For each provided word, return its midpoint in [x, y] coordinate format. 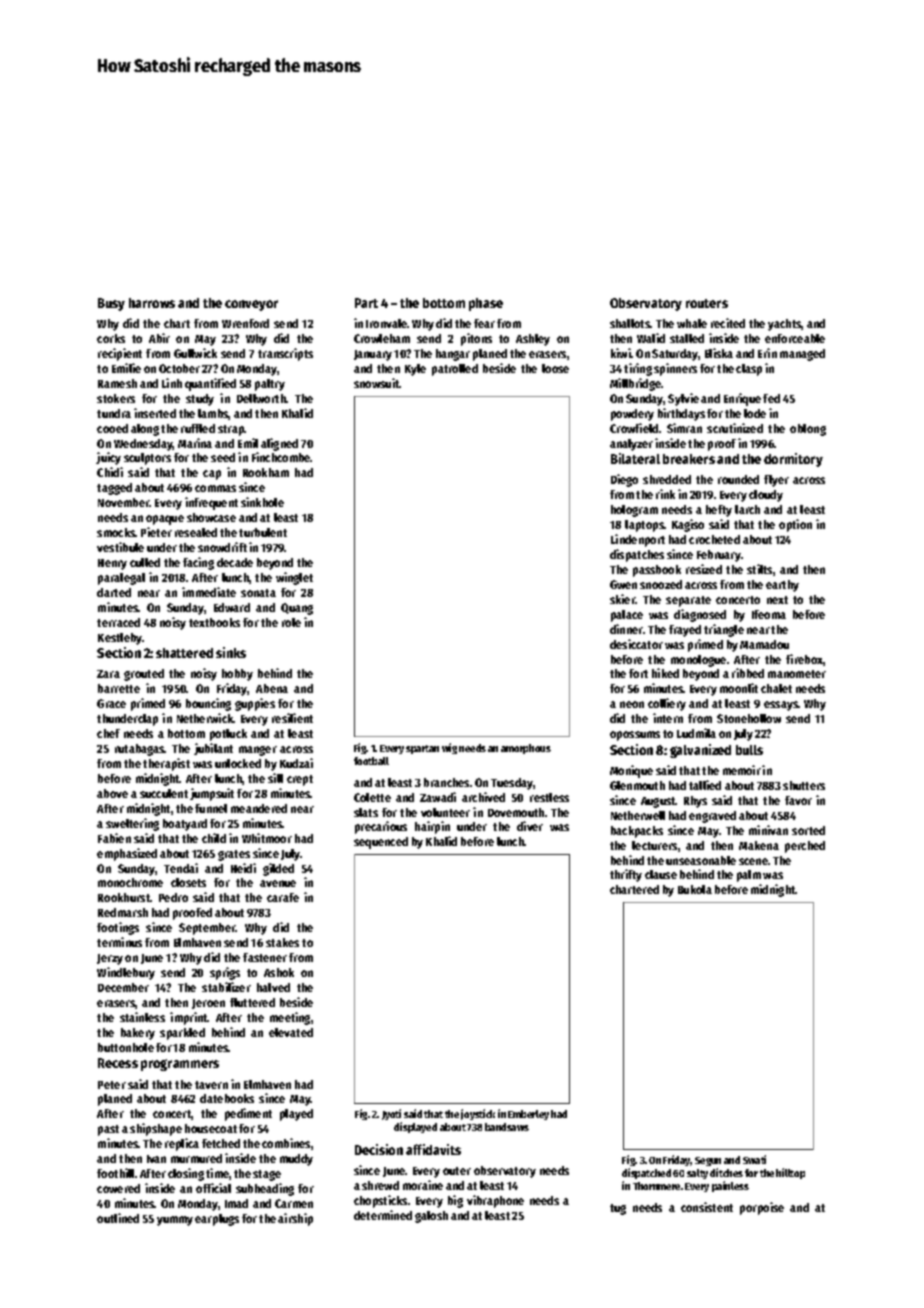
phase [486, 304]
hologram [634, 511]
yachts [785, 325]
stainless [142, 1017]
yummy [175, 1221]
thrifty [626, 875]
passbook [657, 571]
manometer [797, 674]
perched [805, 847]
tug [618, 1209]
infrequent [211, 503]
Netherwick [205, 718]
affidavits [433, 1149]
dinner [626, 629]
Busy [111, 304]
